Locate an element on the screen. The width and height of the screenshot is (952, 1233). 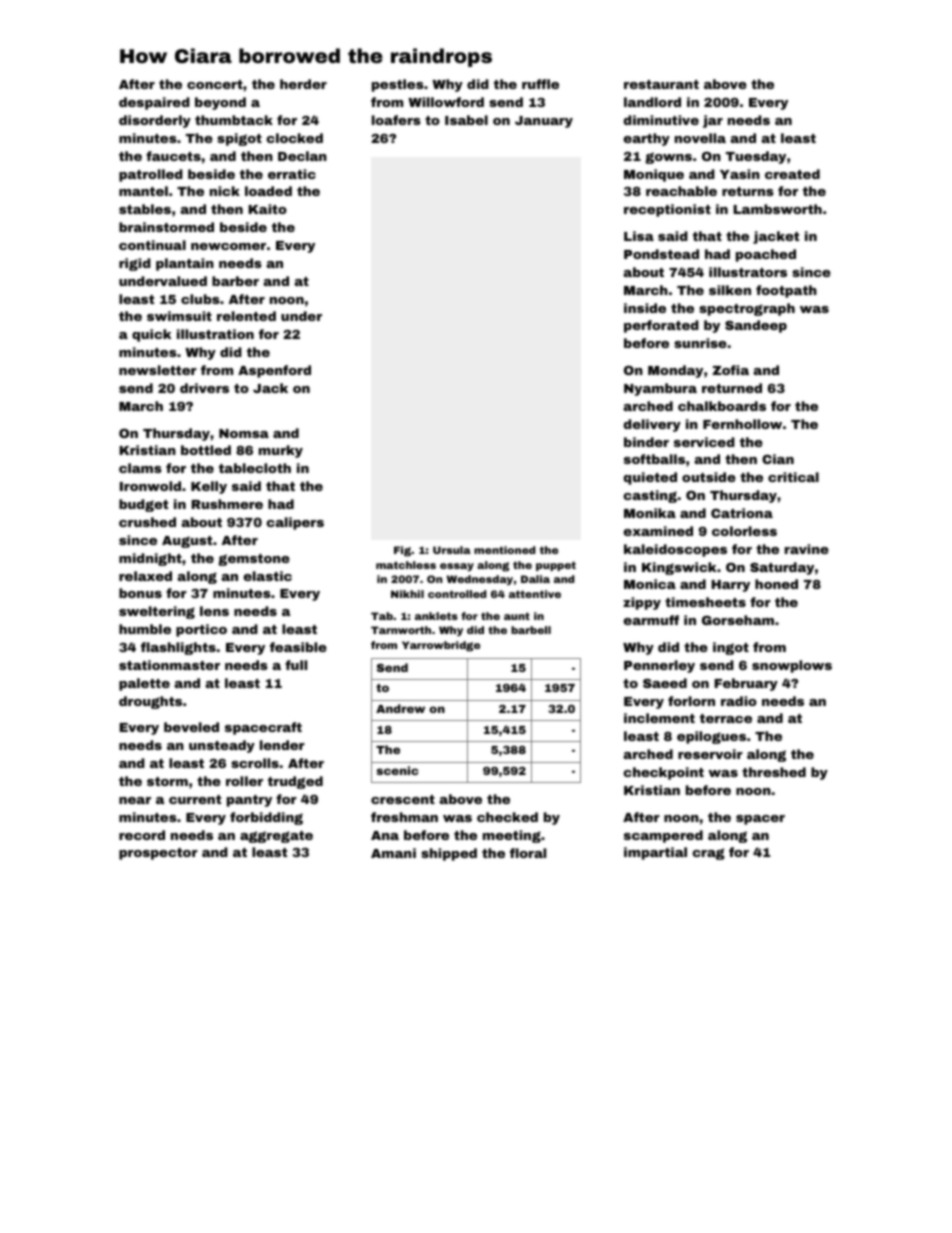
Nikhil is located at coordinates (407, 594).
